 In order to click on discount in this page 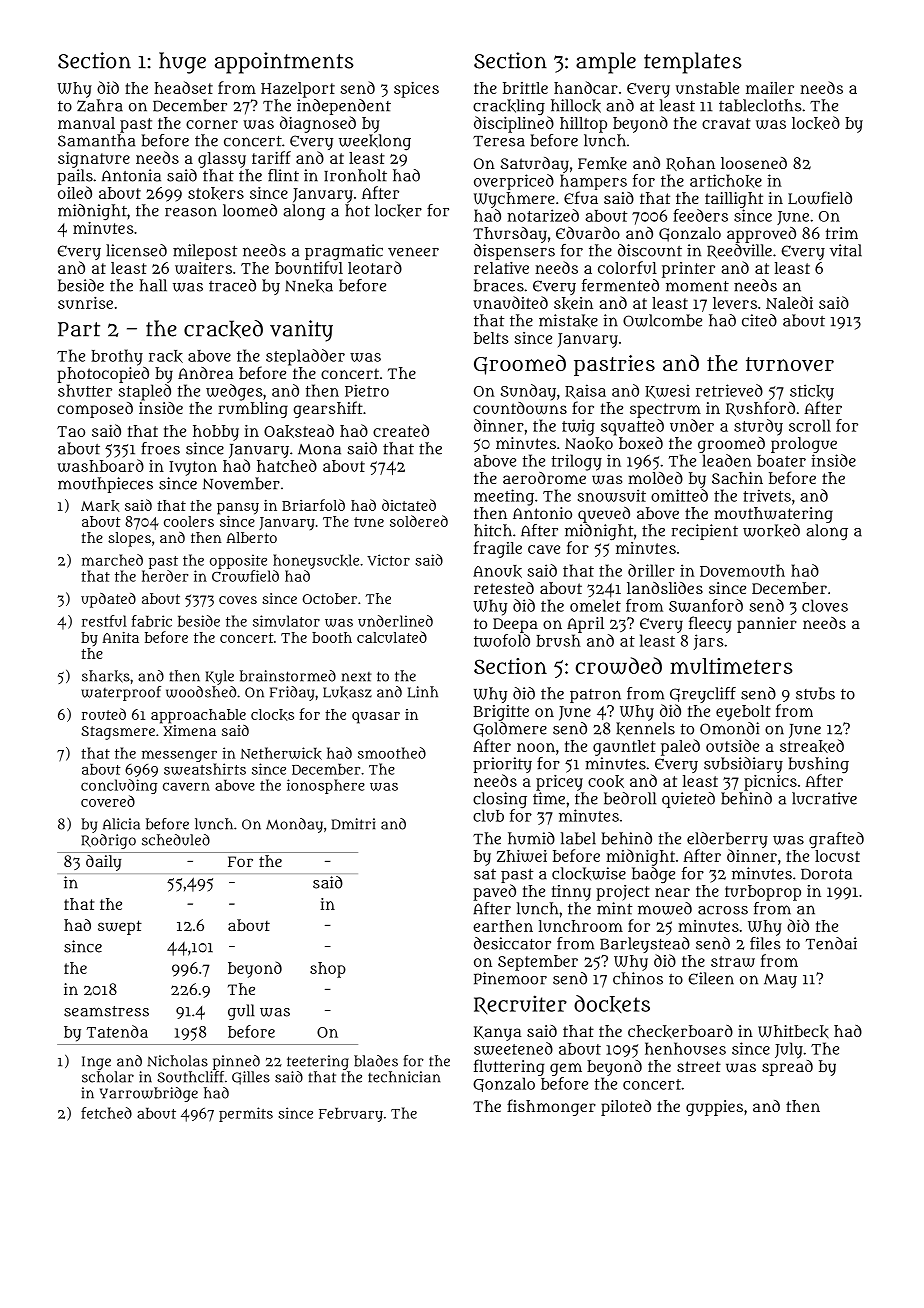, I will do `click(650, 250)`.
